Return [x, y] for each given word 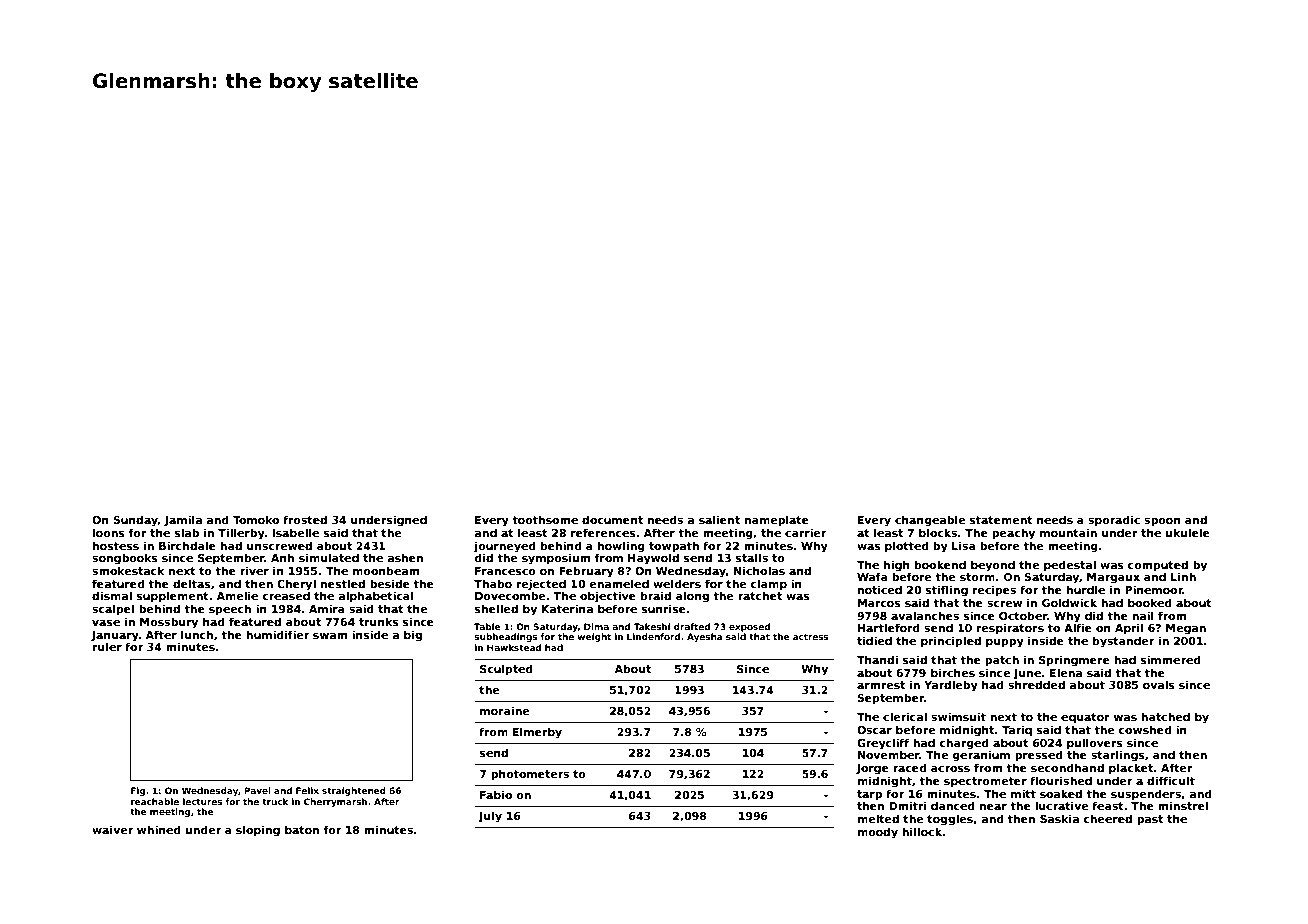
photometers [530, 774]
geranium [981, 756]
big [413, 636]
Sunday [135, 521]
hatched [1165, 716]
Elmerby [537, 733]
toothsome [545, 519]
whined [159, 829]
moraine [504, 710]
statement [1001, 520]
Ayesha [704, 637]
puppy [1005, 643]
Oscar [874, 730]
